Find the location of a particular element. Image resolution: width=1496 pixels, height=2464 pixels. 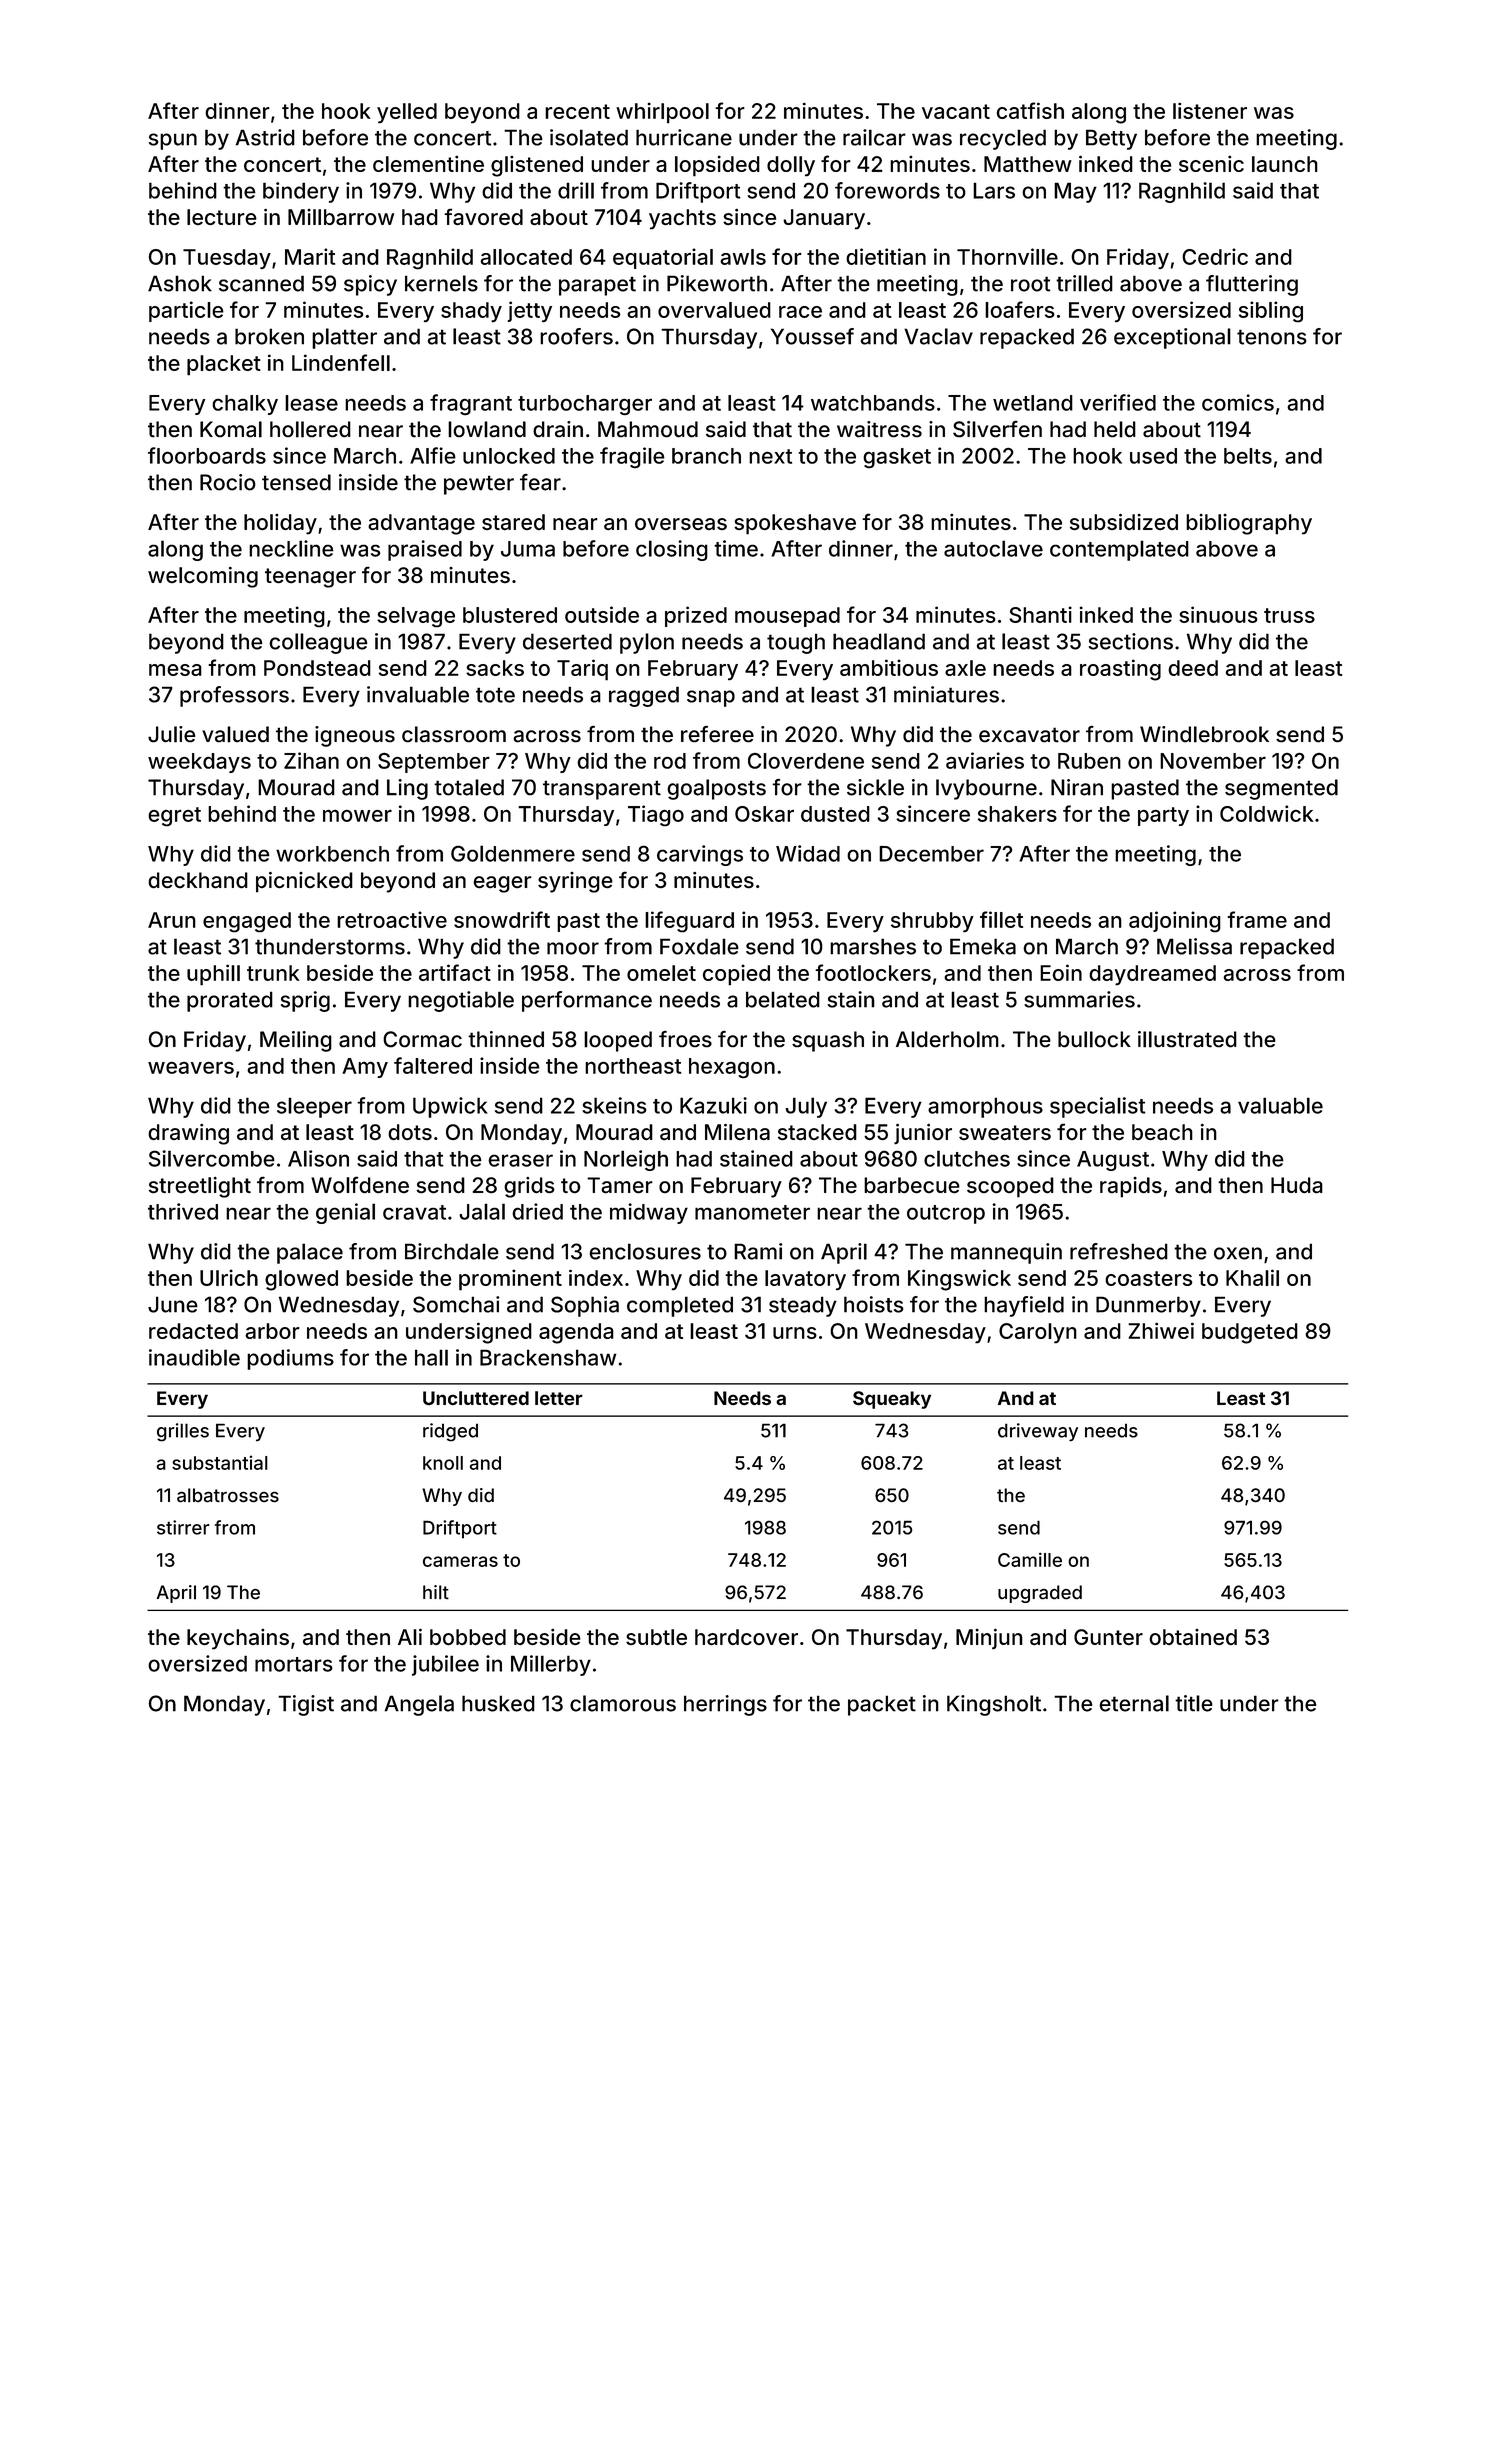

Lindenfell is located at coordinates (341, 362).
